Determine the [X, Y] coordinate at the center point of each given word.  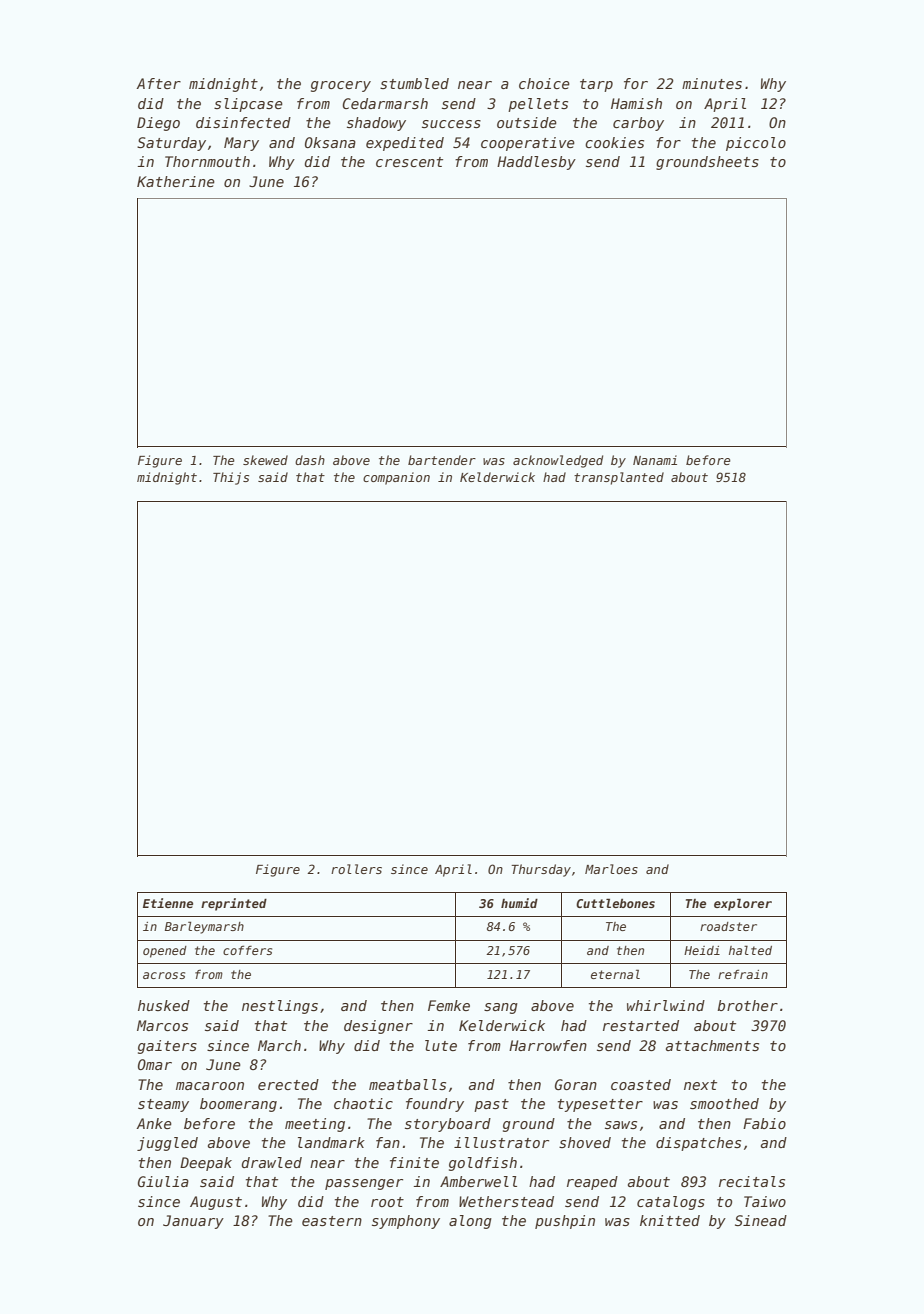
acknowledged [558, 461]
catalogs [671, 1203]
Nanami [655, 460]
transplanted [619, 478]
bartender [442, 460]
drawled [271, 1162]
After [158, 83]
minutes [712, 83]
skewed [265, 460]
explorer [743, 904]
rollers [356, 869]
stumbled [414, 83]
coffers [247, 950]
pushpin [565, 1222]
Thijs [231, 478]
